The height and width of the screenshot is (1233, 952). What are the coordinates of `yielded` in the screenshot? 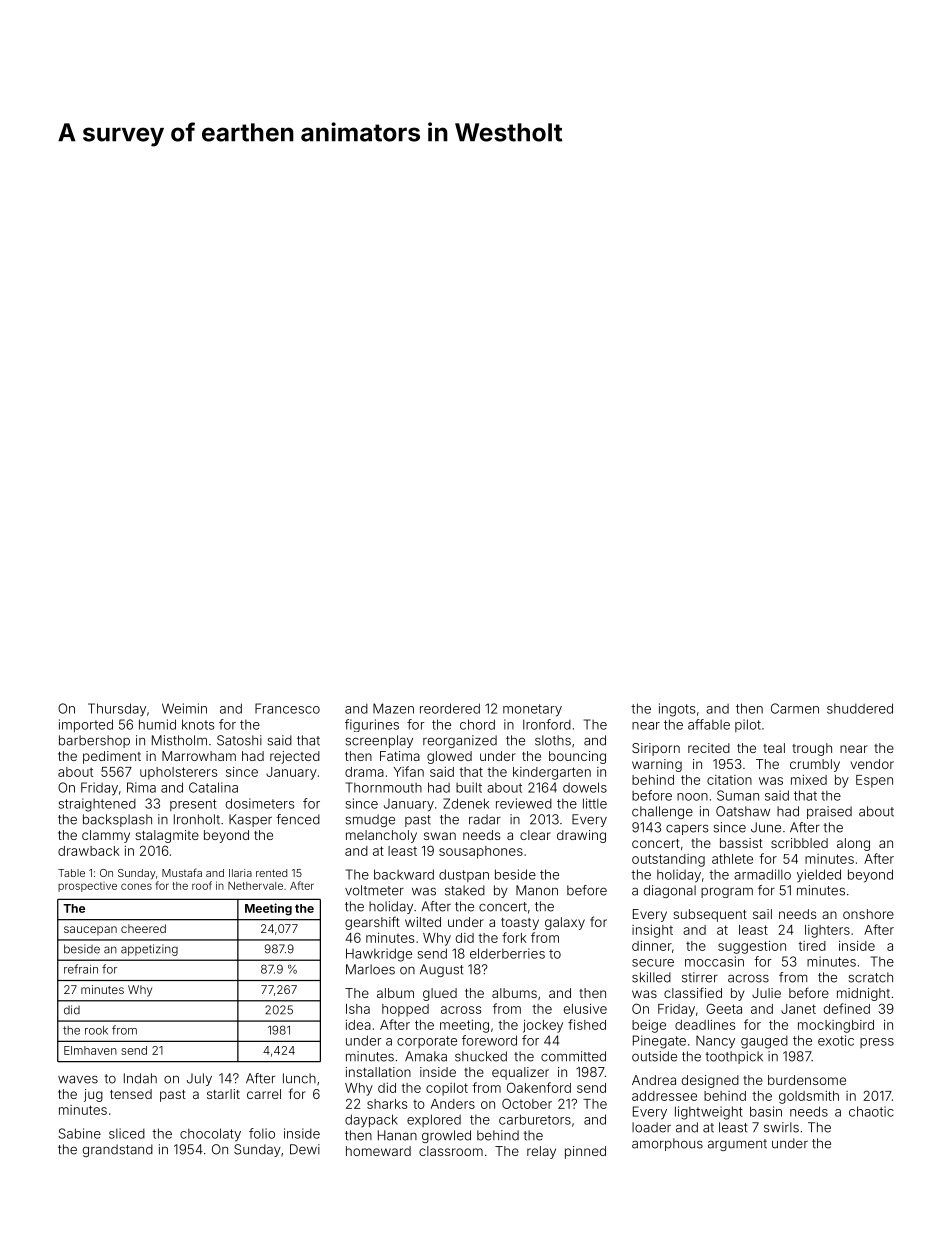 It's located at (819, 876).
